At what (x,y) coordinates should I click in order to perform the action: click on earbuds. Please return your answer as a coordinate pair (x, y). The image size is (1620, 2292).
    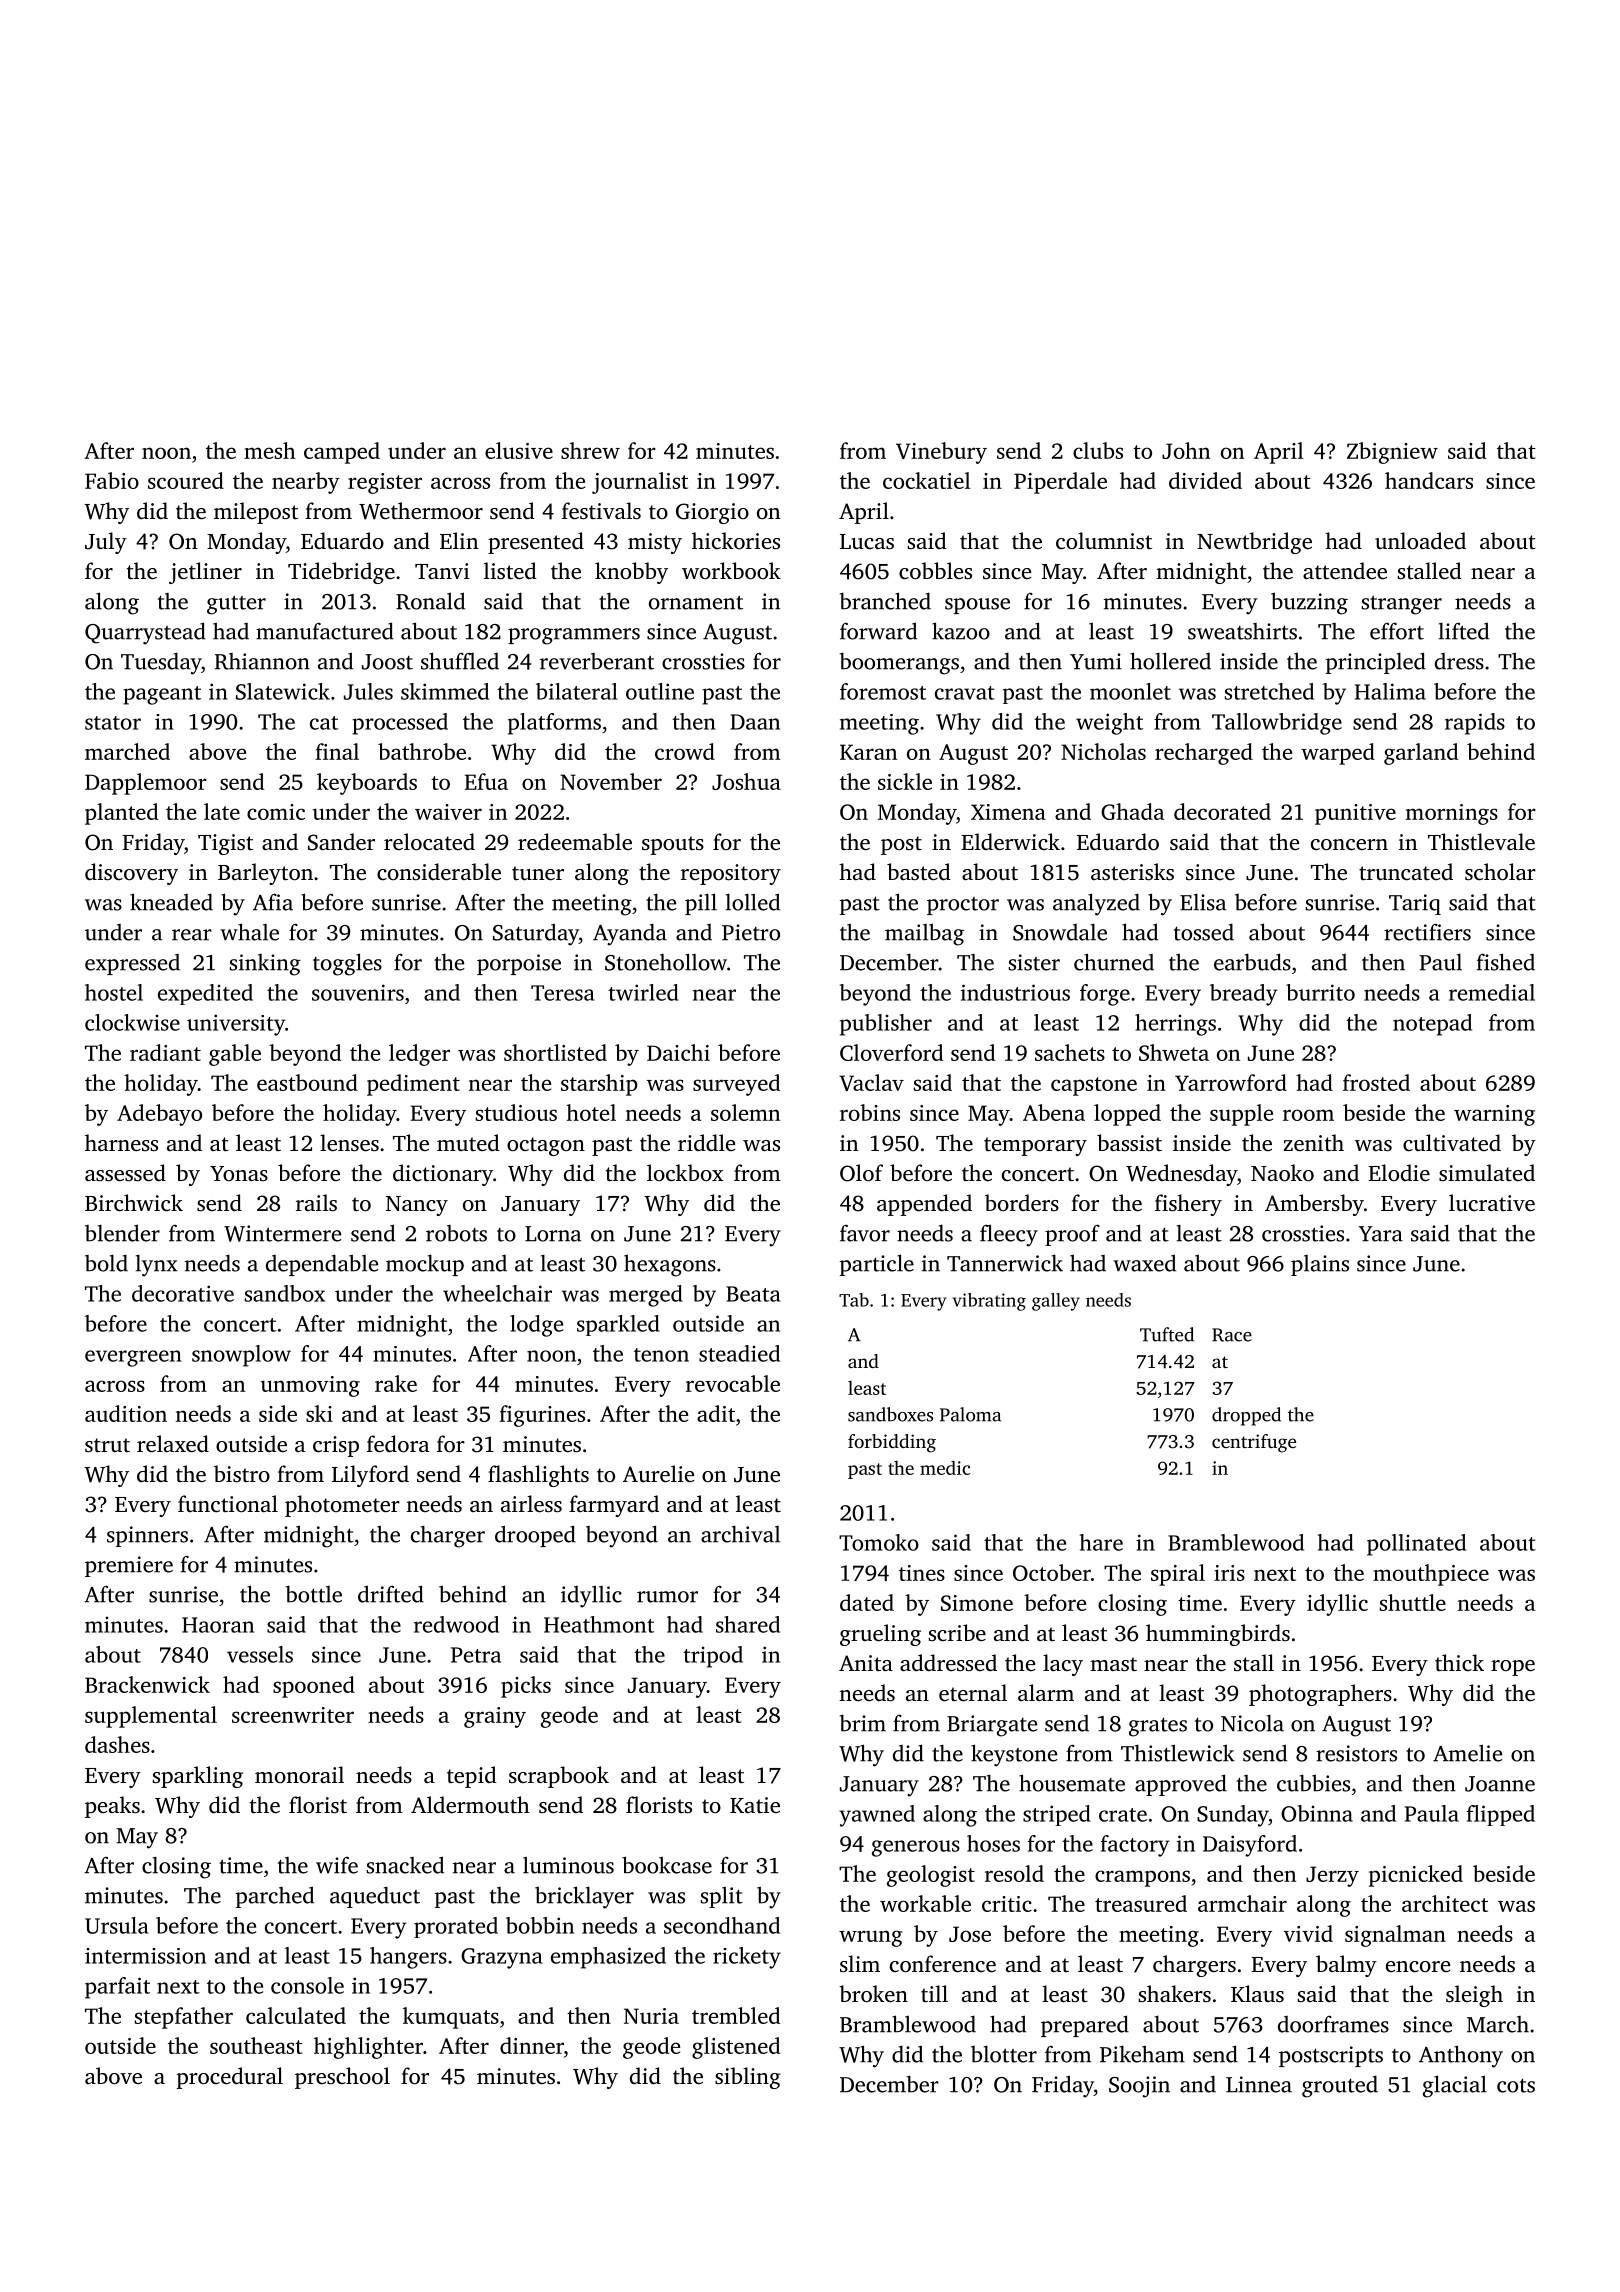
    Looking at the image, I should click on (1252, 962).
